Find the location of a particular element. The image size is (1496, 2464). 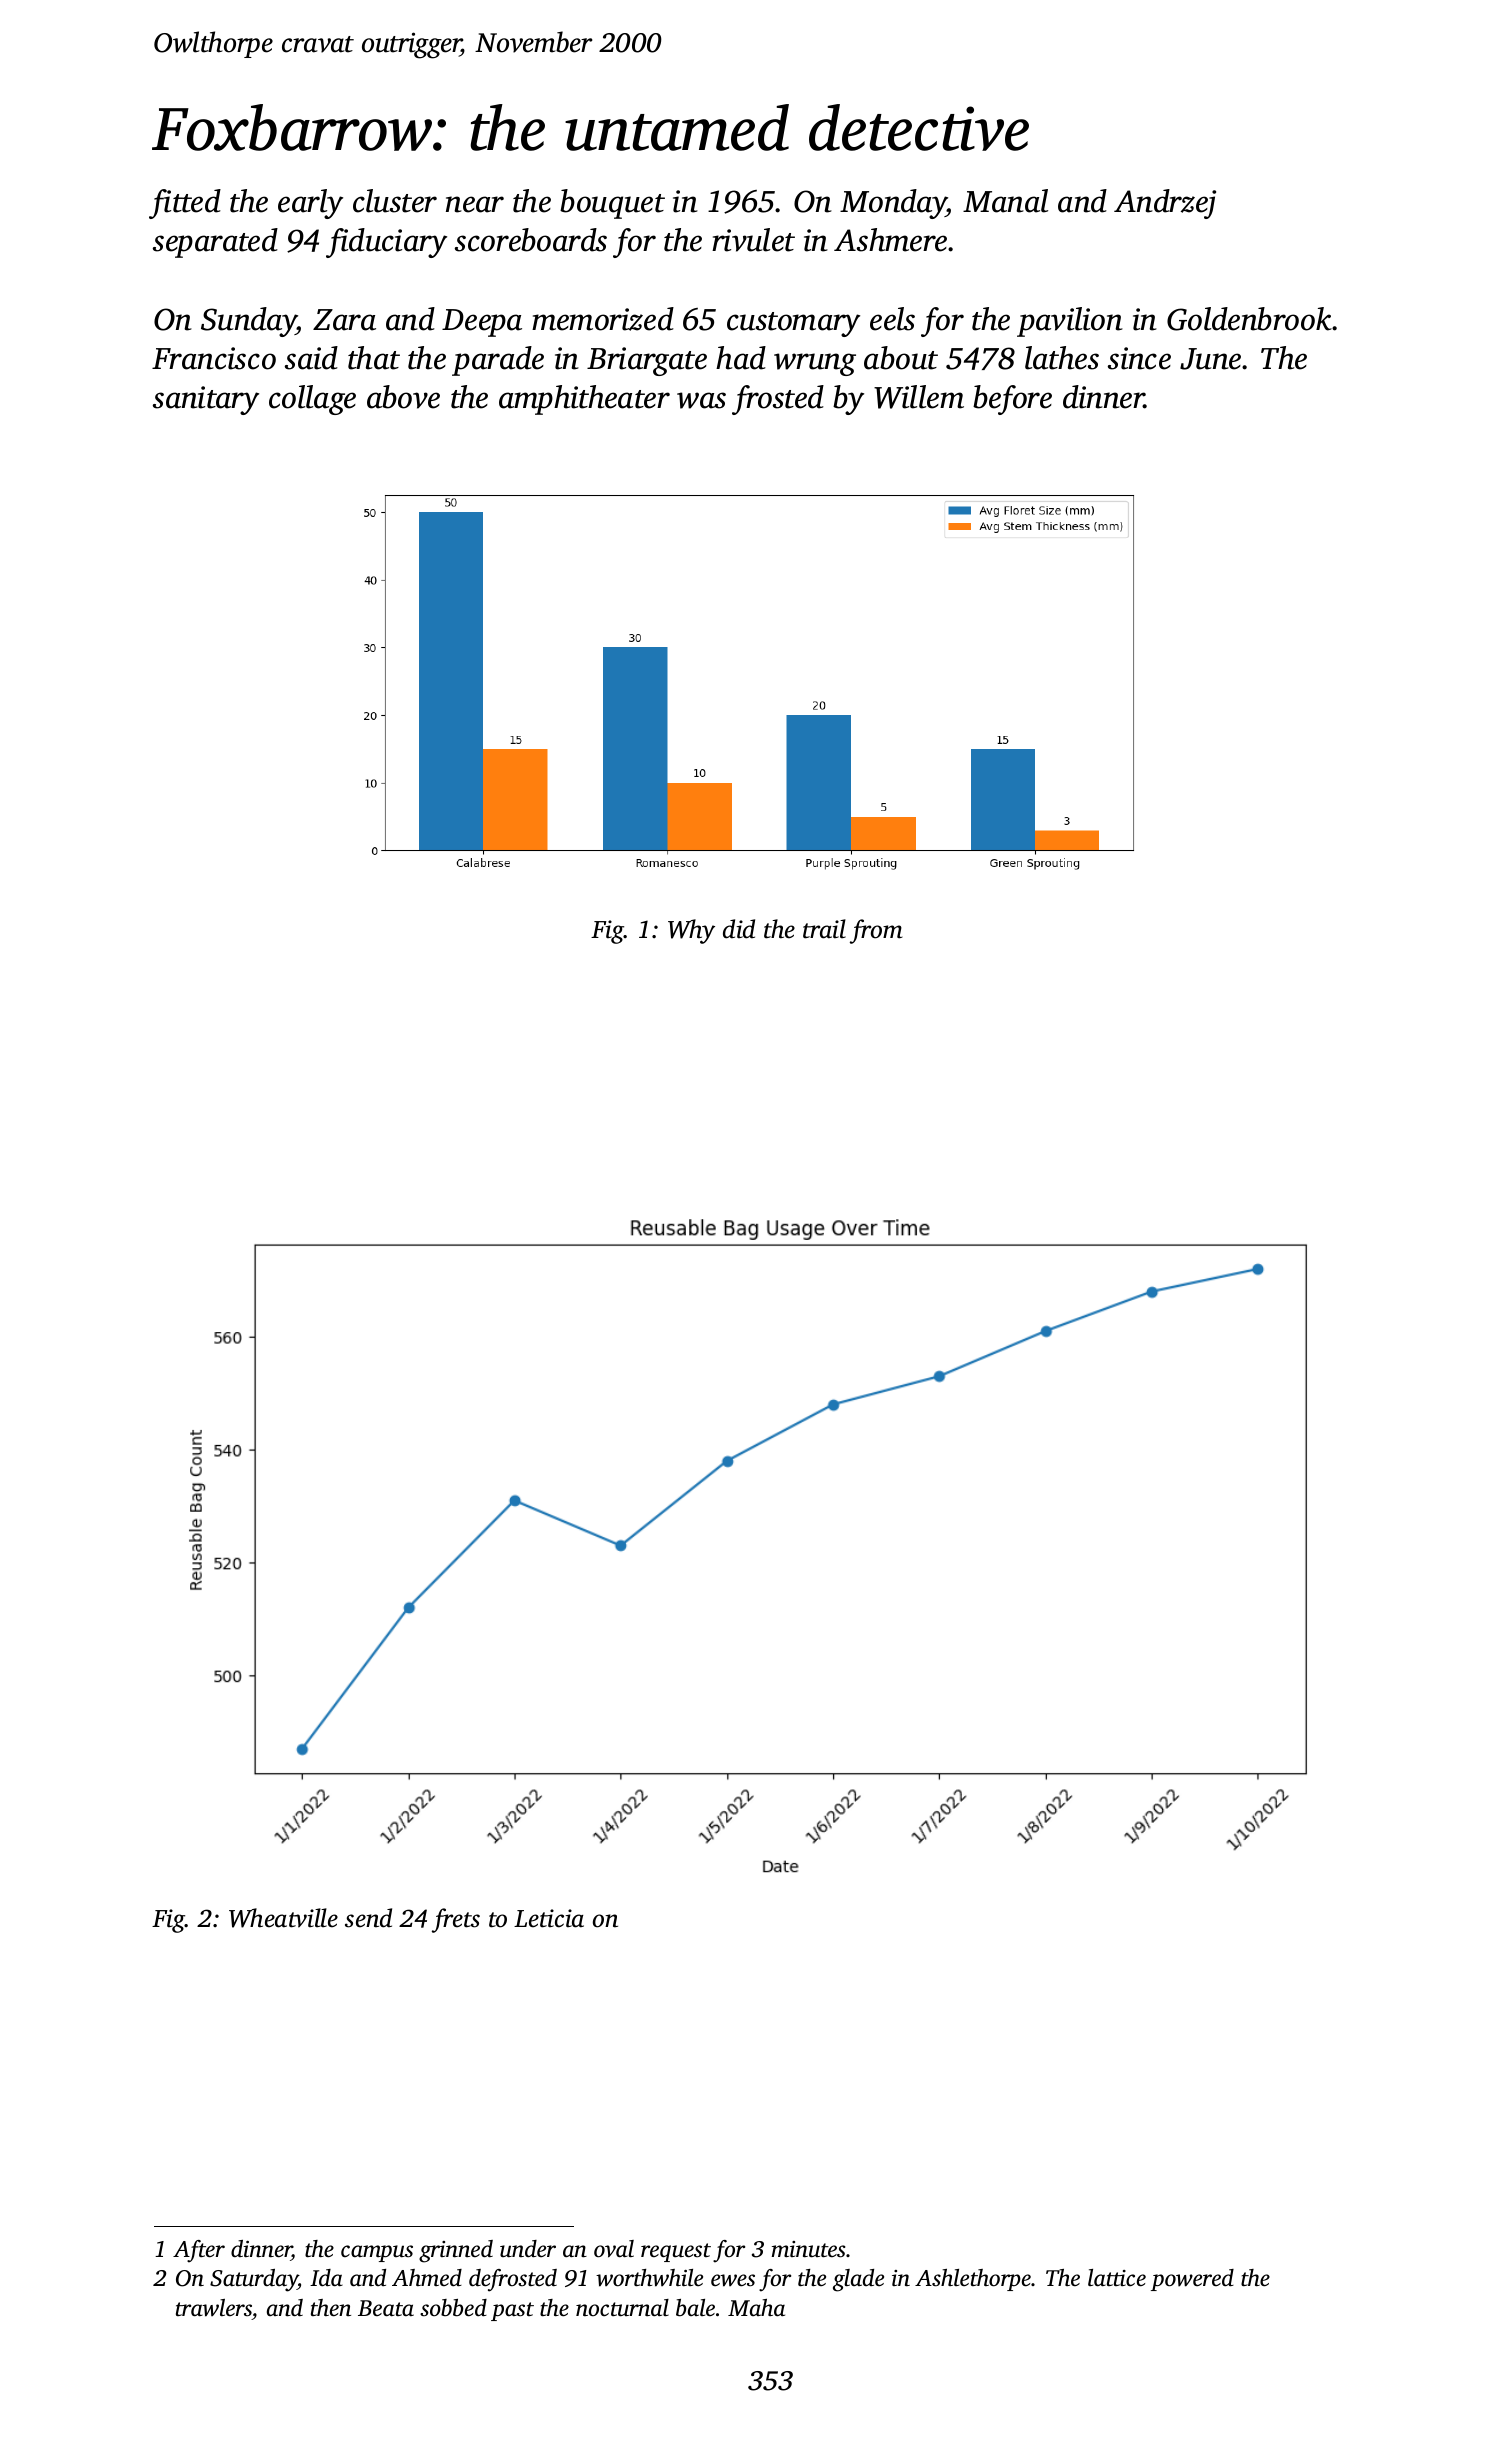

powered is located at coordinates (1192, 2280).
